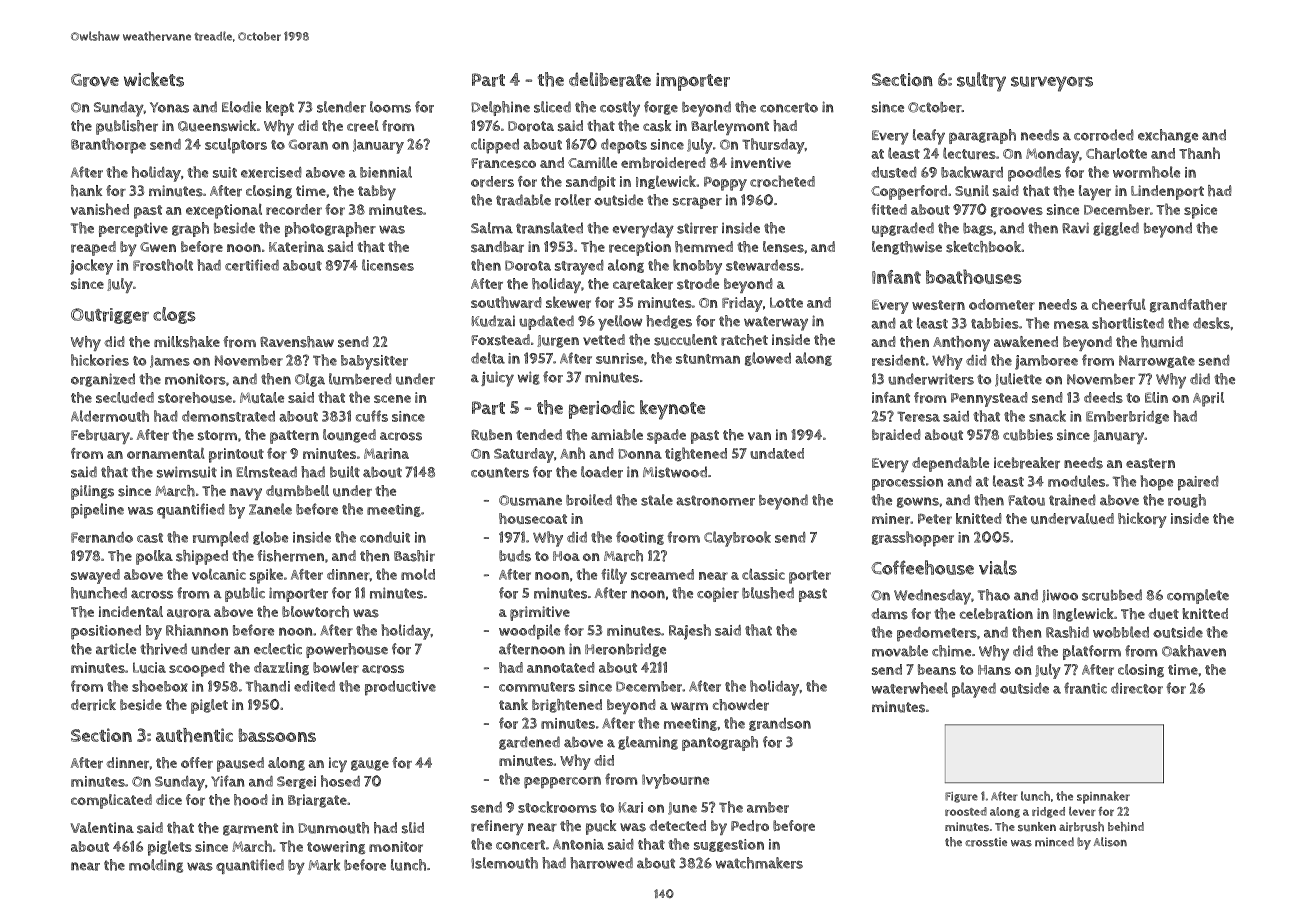  Describe the element at coordinates (602, 472) in the page. I see `loader` at that location.
